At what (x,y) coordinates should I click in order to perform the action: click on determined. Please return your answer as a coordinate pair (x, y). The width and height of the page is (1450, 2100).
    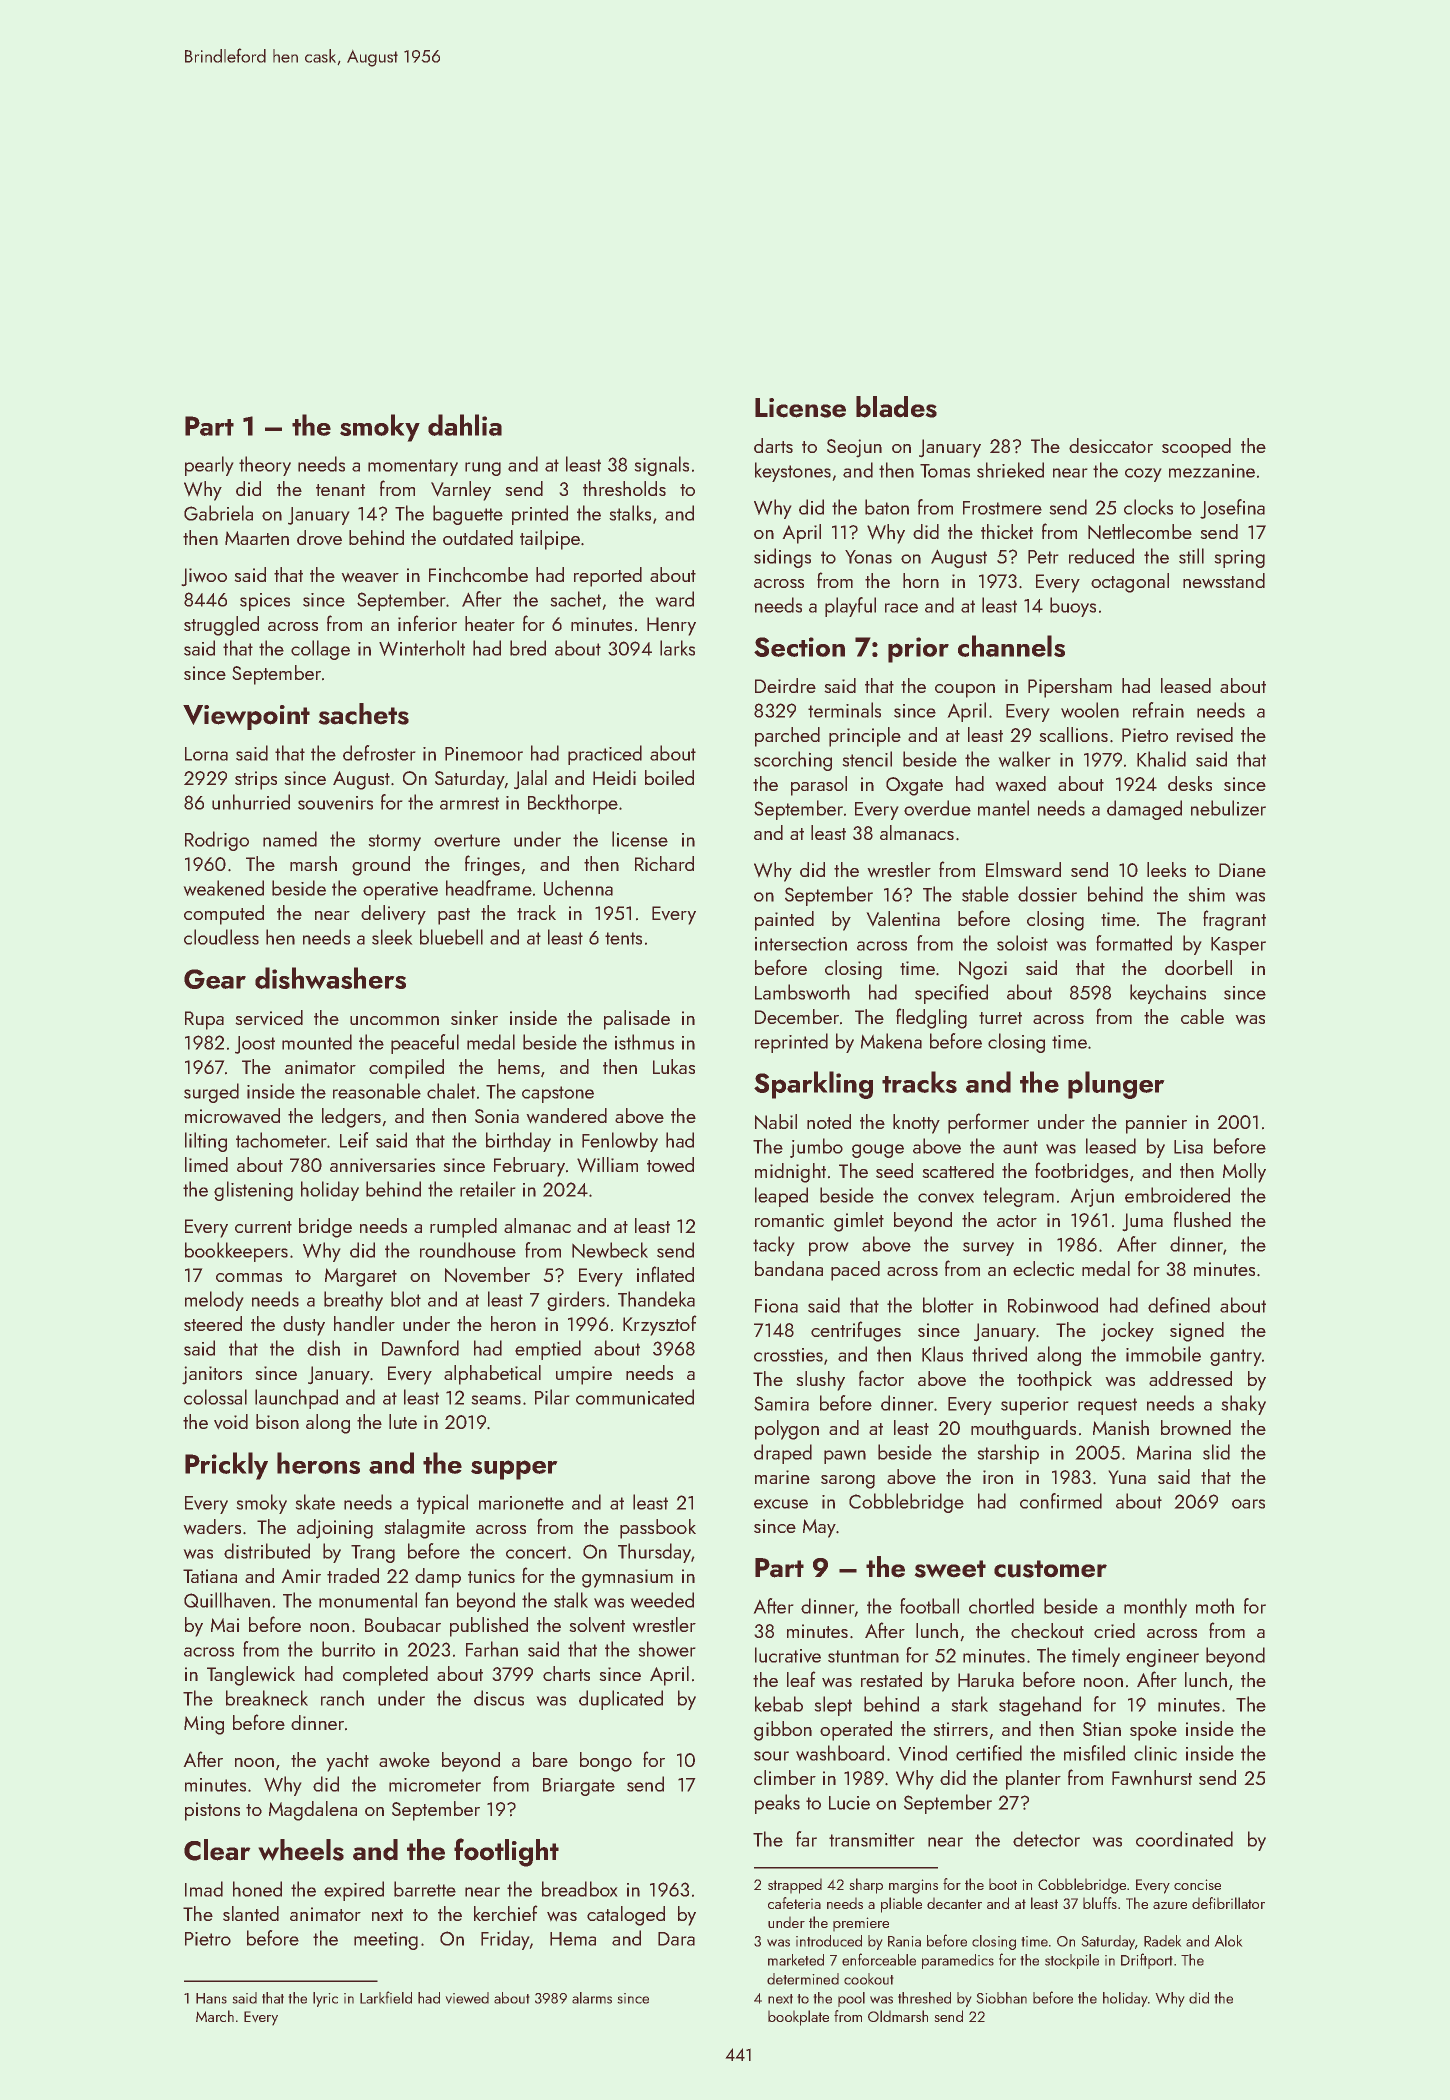
    Looking at the image, I should click on (803, 1979).
